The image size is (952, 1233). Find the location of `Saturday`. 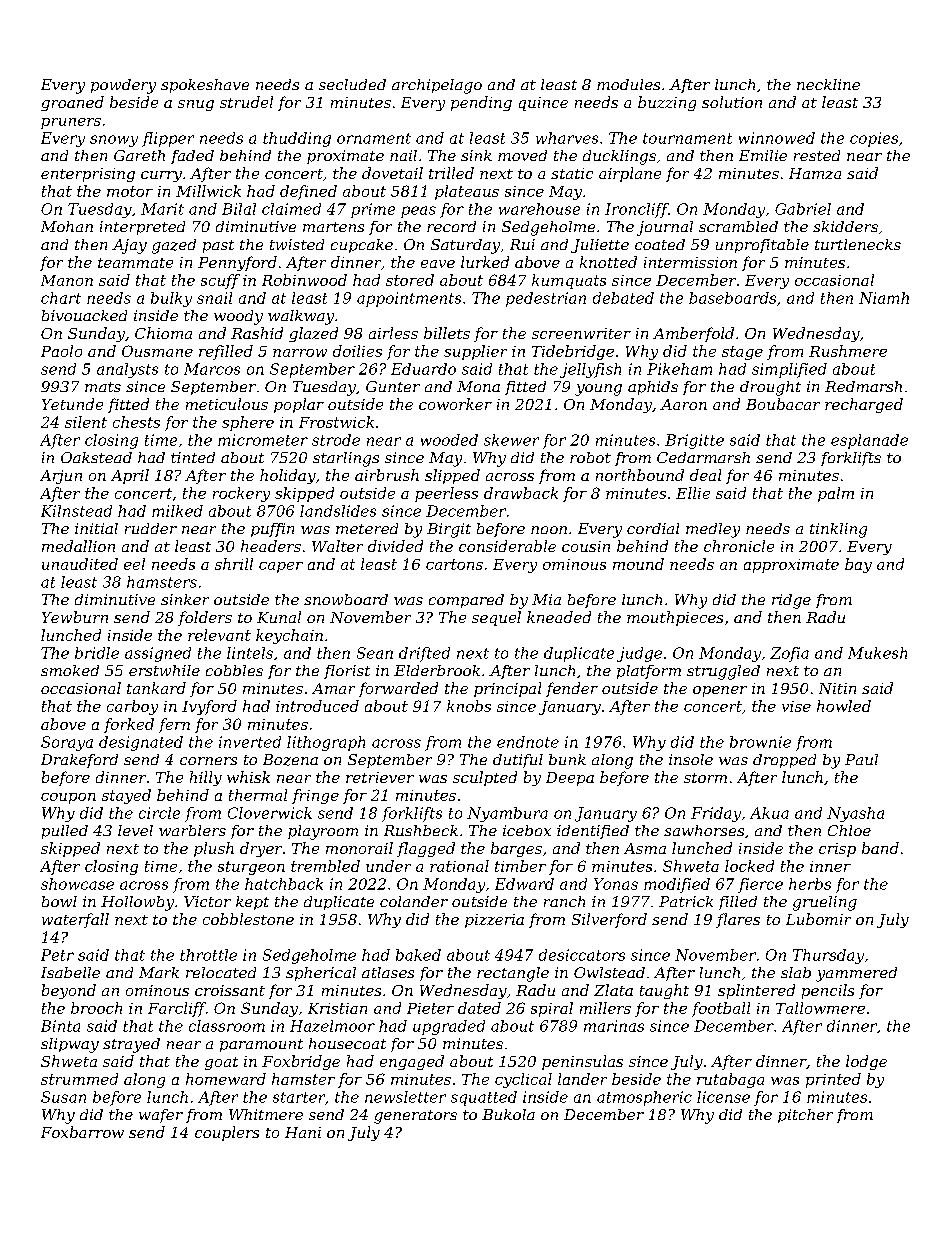

Saturday is located at coordinates (465, 246).
